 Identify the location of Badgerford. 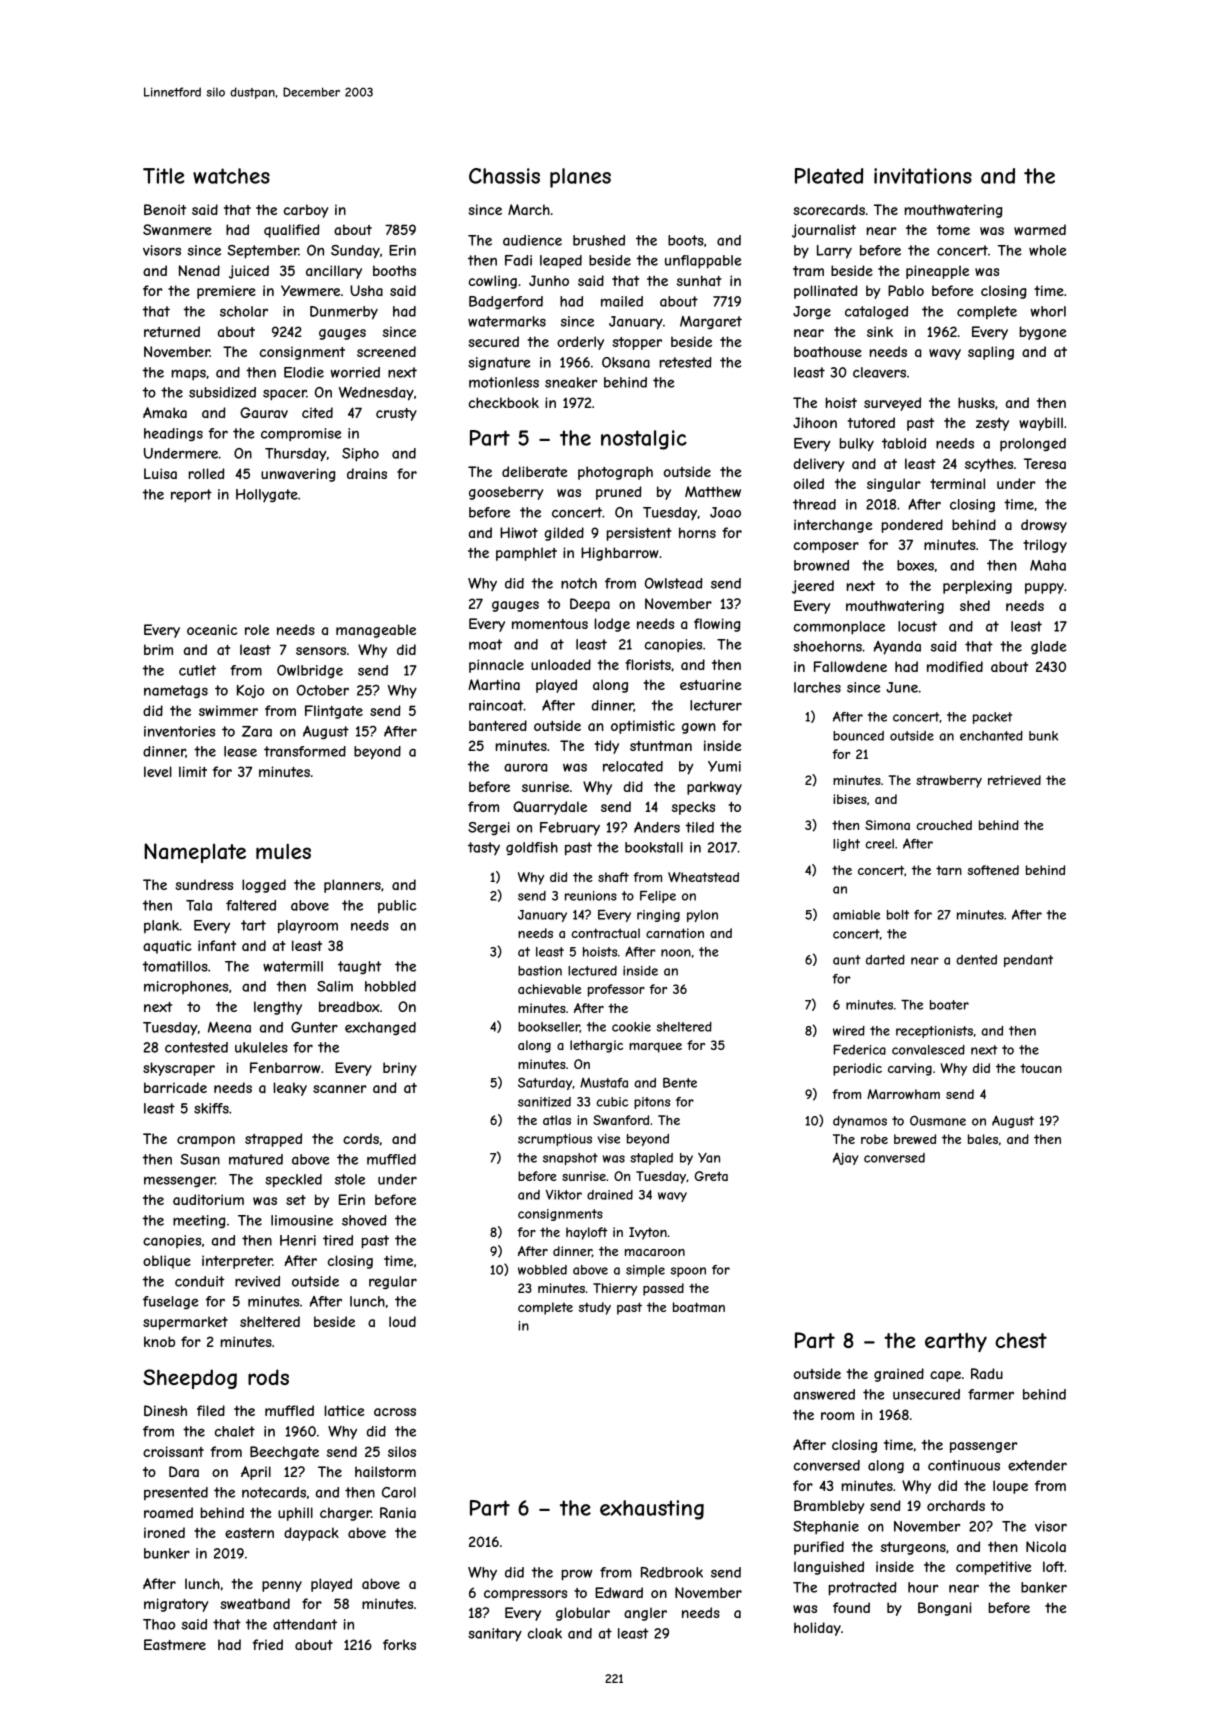
(506, 302).
